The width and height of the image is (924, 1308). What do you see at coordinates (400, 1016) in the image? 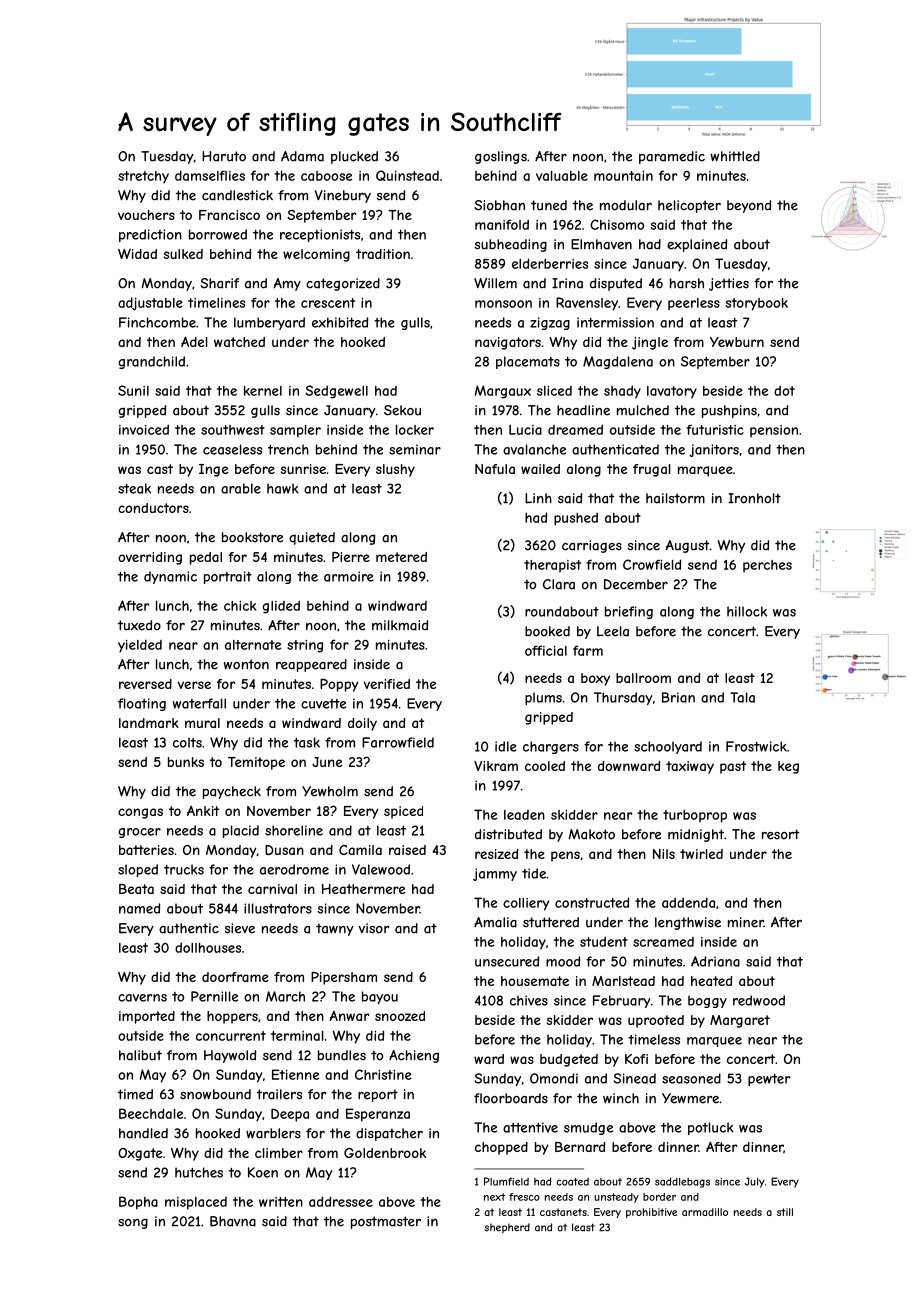
I see `snoozed` at bounding box center [400, 1016].
